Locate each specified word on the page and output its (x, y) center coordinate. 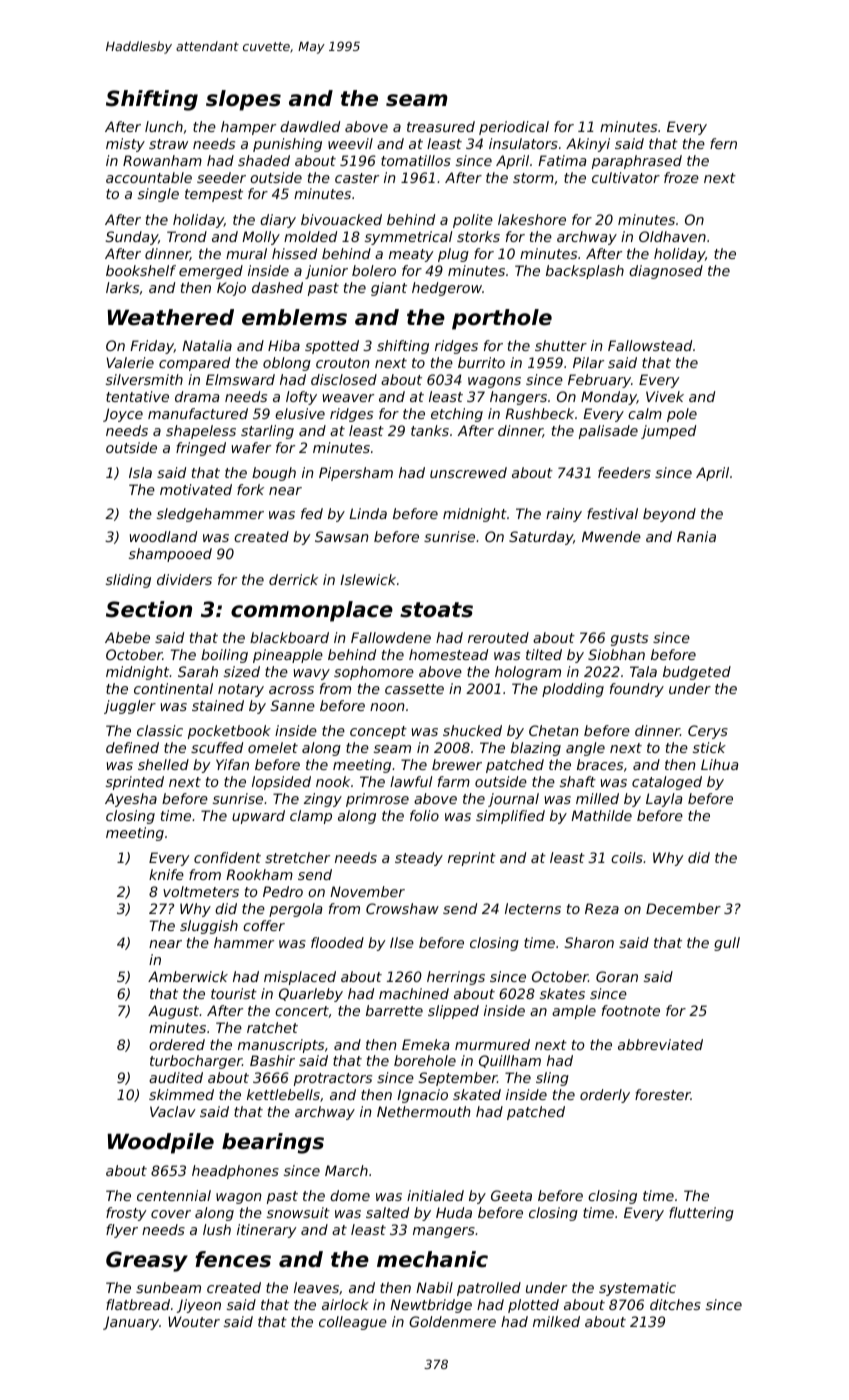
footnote (631, 1010)
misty (125, 145)
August (173, 1012)
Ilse (402, 942)
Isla (140, 472)
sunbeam (168, 1287)
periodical (514, 128)
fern (723, 143)
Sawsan (342, 536)
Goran (617, 976)
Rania (696, 536)
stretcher (297, 857)
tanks (430, 430)
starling (267, 432)
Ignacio (422, 1096)
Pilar (588, 362)
